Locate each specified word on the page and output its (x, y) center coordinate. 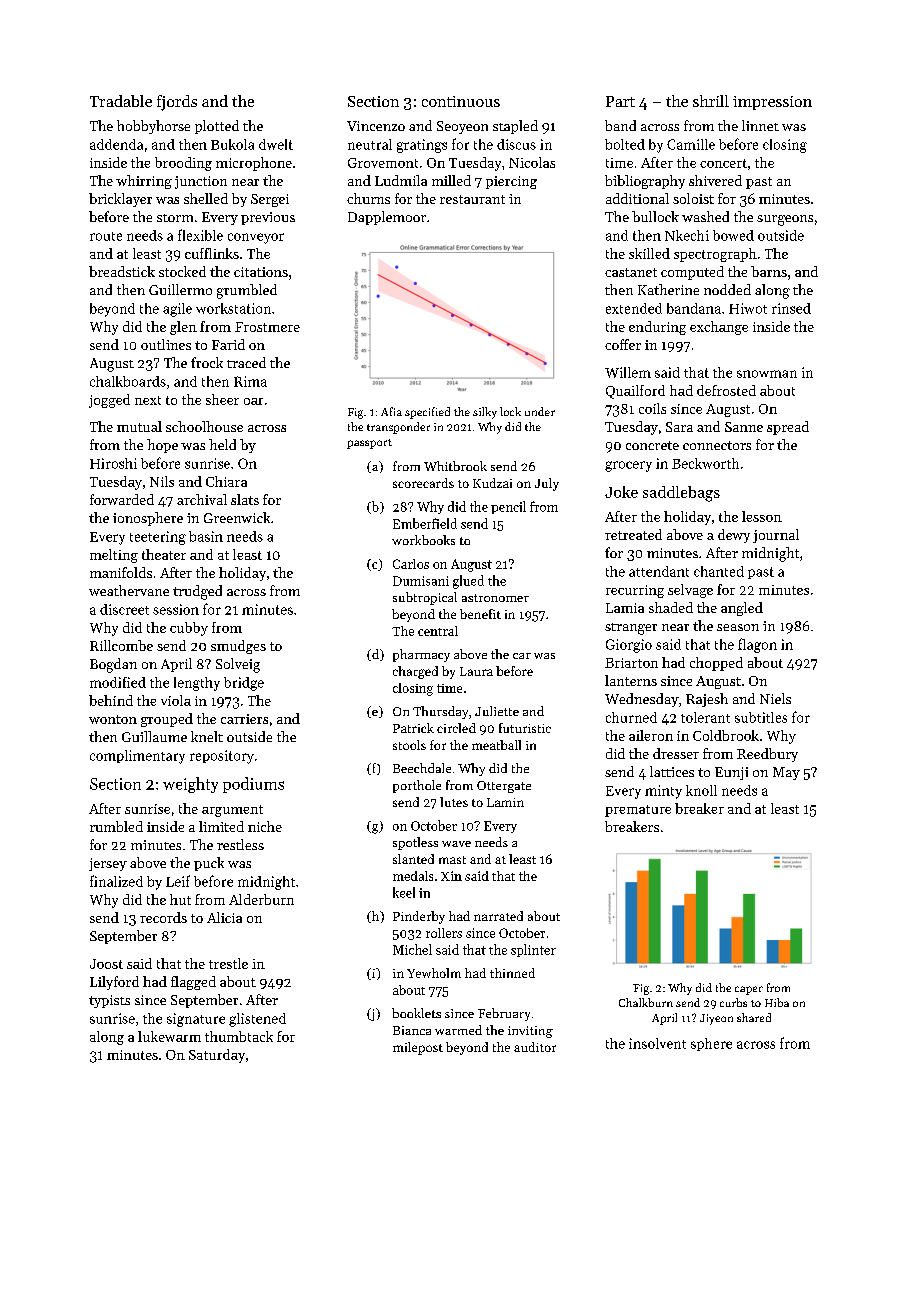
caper (749, 990)
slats (245, 499)
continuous (461, 101)
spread (788, 428)
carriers (244, 719)
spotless (415, 843)
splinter (533, 950)
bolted (625, 144)
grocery (628, 466)
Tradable (121, 101)
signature (196, 1020)
